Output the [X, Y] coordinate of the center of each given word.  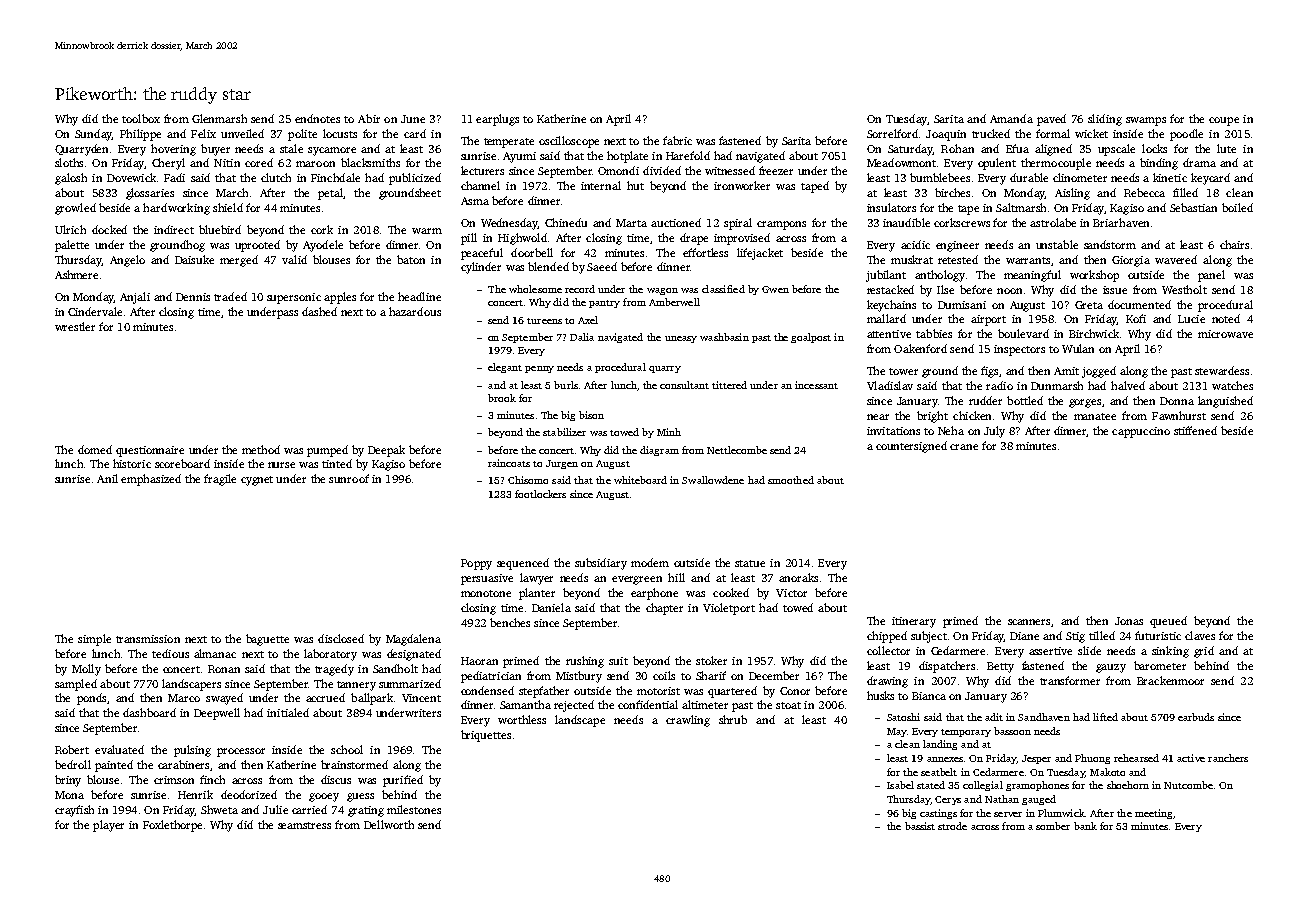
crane [964, 447]
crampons [781, 225]
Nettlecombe [737, 450]
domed [95, 449]
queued [1168, 622]
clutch [276, 177]
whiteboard [640, 480]
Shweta [219, 809]
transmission [148, 639]
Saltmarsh [1021, 207]
